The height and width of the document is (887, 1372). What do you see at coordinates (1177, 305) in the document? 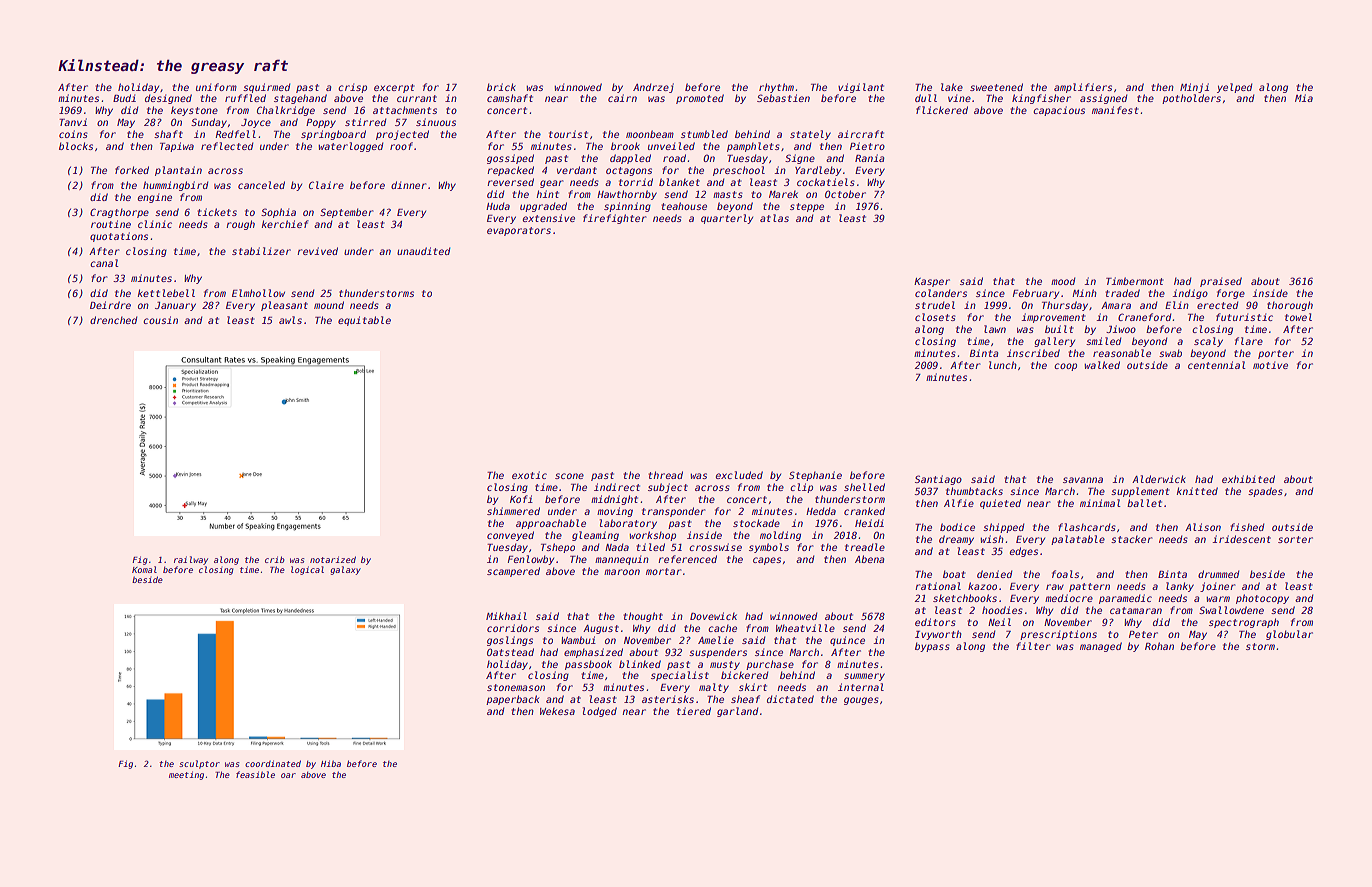
I see `Elin` at bounding box center [1177, 305].
